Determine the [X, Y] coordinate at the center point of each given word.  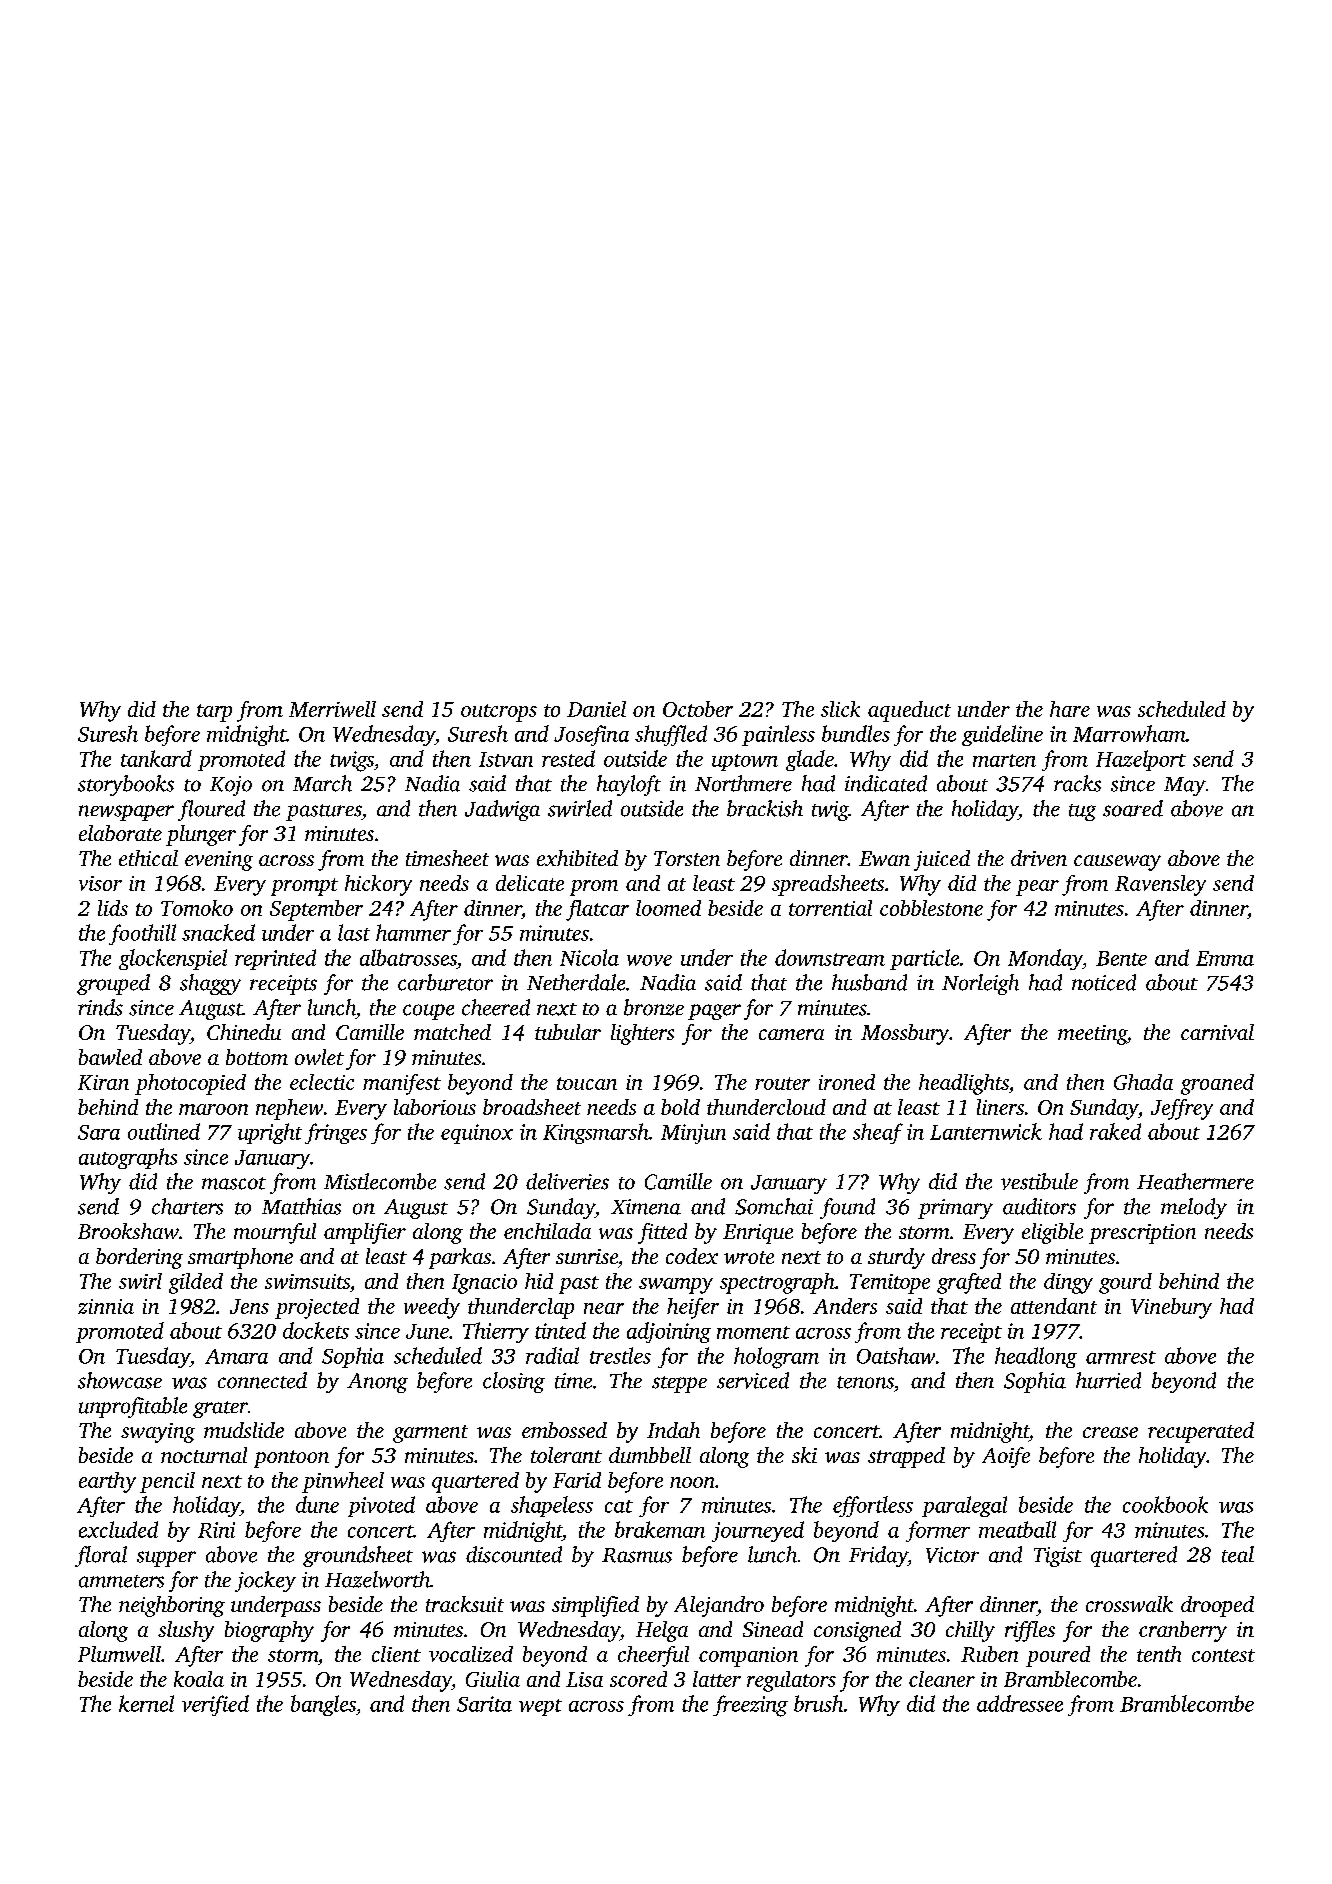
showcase [120, 1380]
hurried [1108, 1380]
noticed [1104, 982]
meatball [1017, 1529]
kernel [146, 1703]
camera [791, 1034]
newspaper [126, 813]
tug [1082, 812]
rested [568, 758]
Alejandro [719, 1606]
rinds [100, 1007]
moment [753, 1332]
